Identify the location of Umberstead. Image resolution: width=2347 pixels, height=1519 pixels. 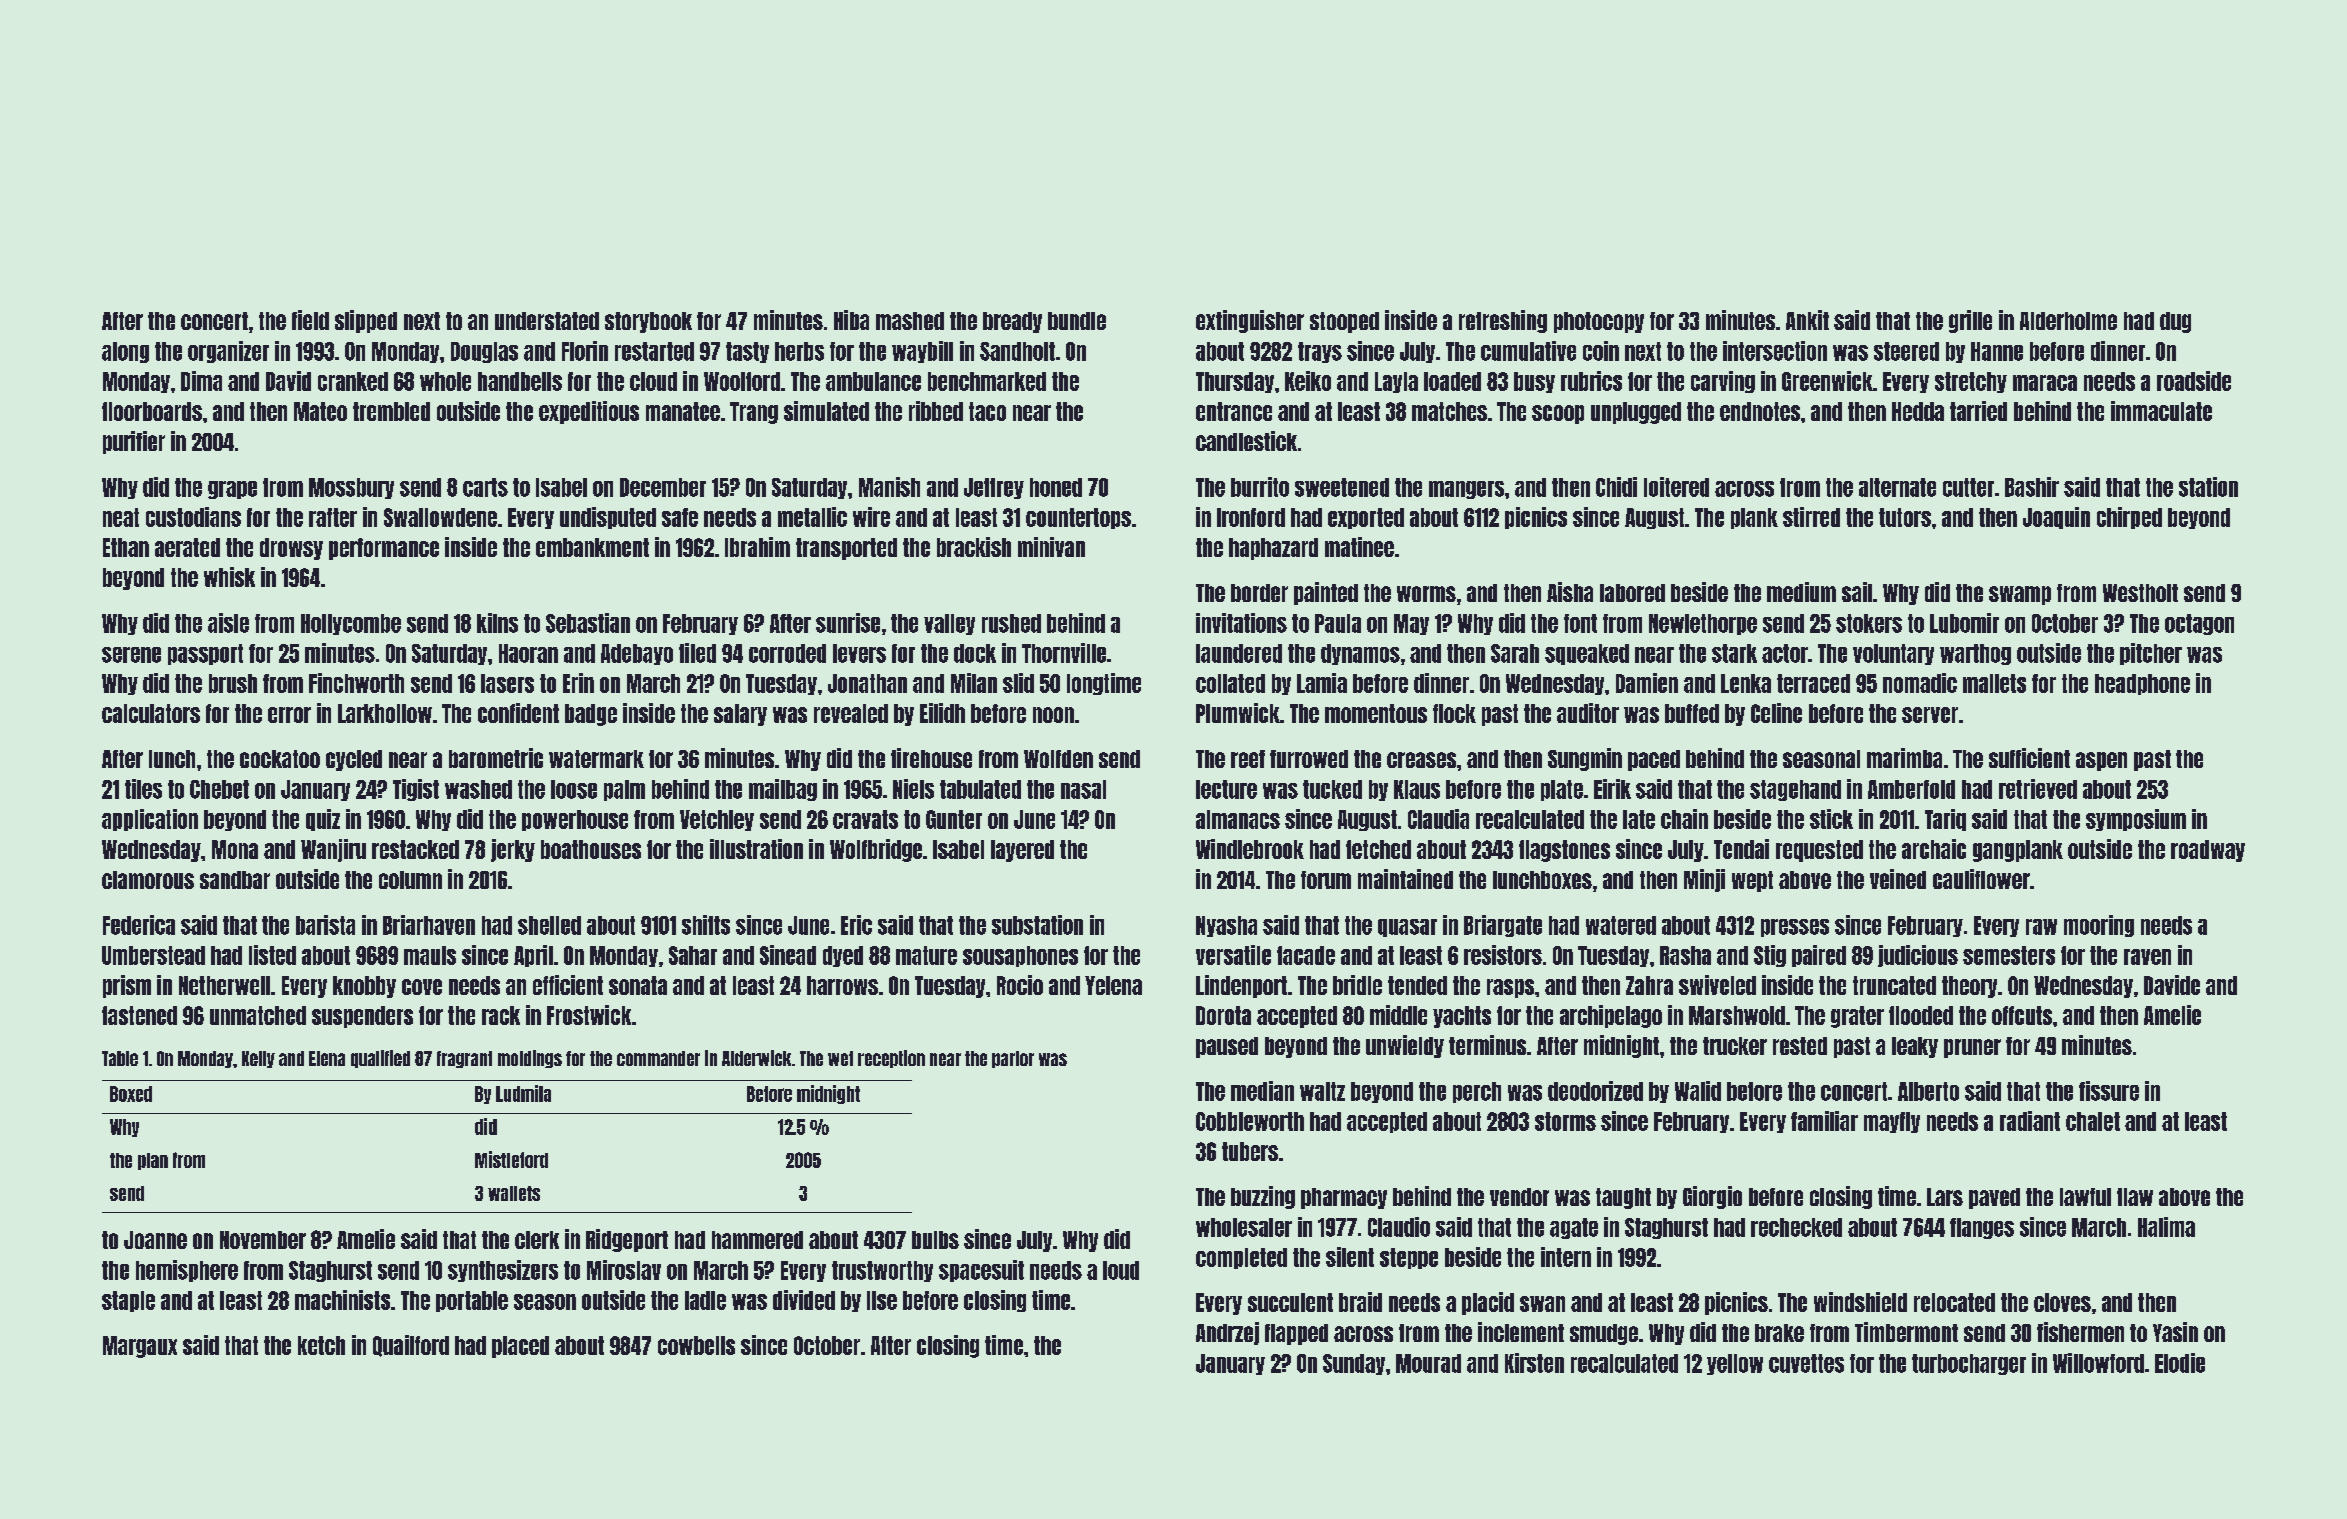
(153, 955).
